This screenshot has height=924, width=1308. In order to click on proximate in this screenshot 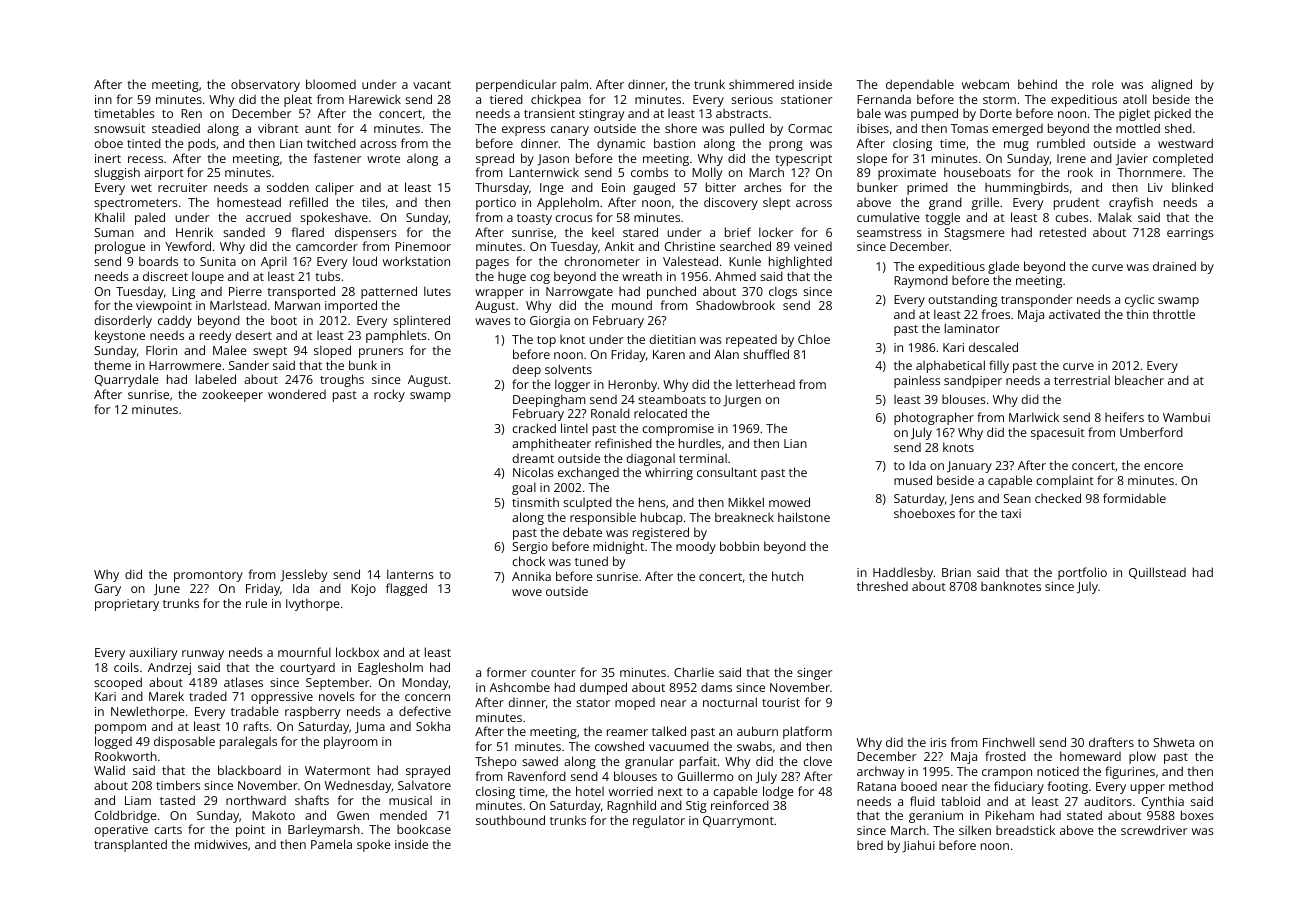, I will do `click(907, 174)`.
